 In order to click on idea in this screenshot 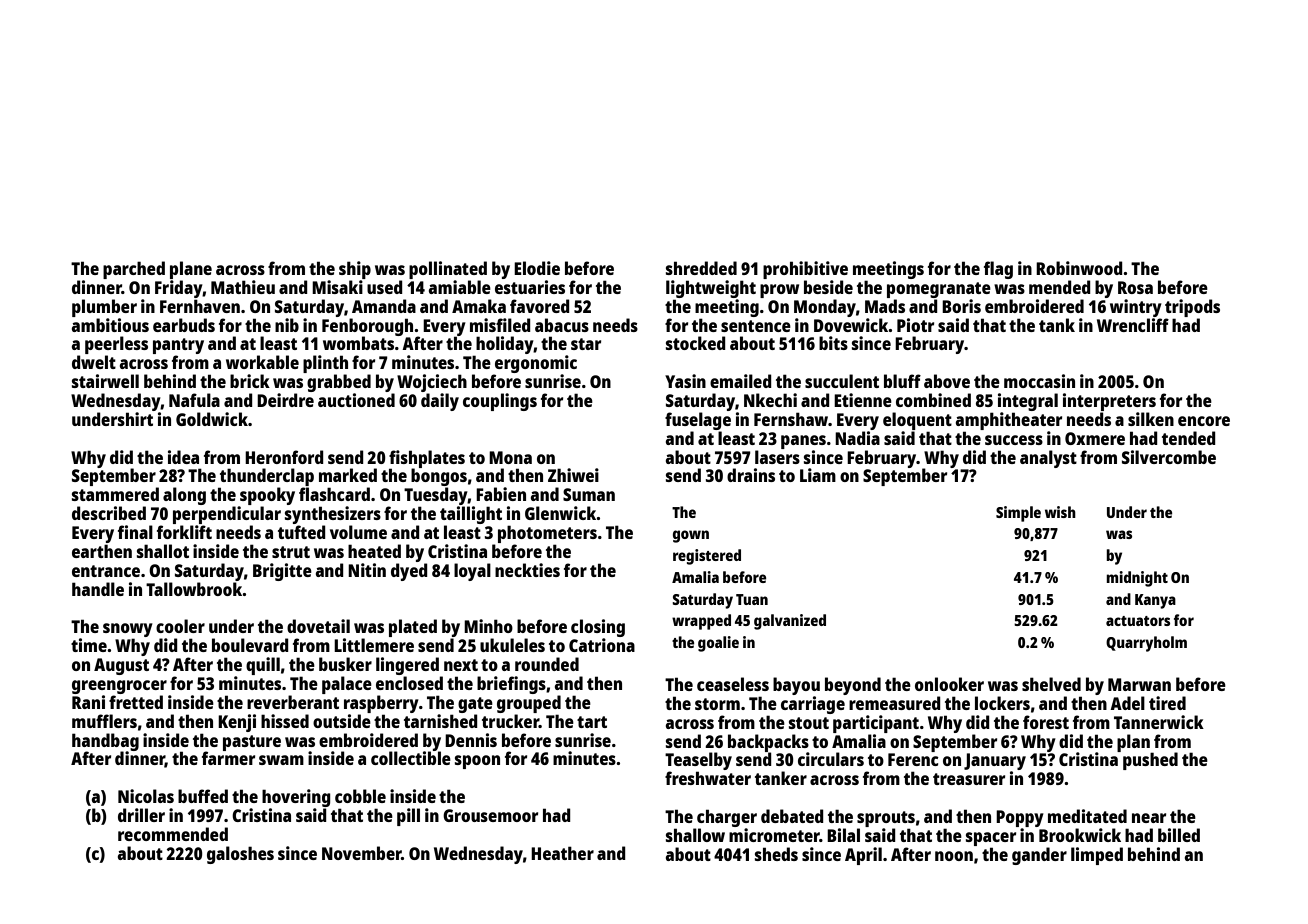, I will do `click(183, 457)`.
